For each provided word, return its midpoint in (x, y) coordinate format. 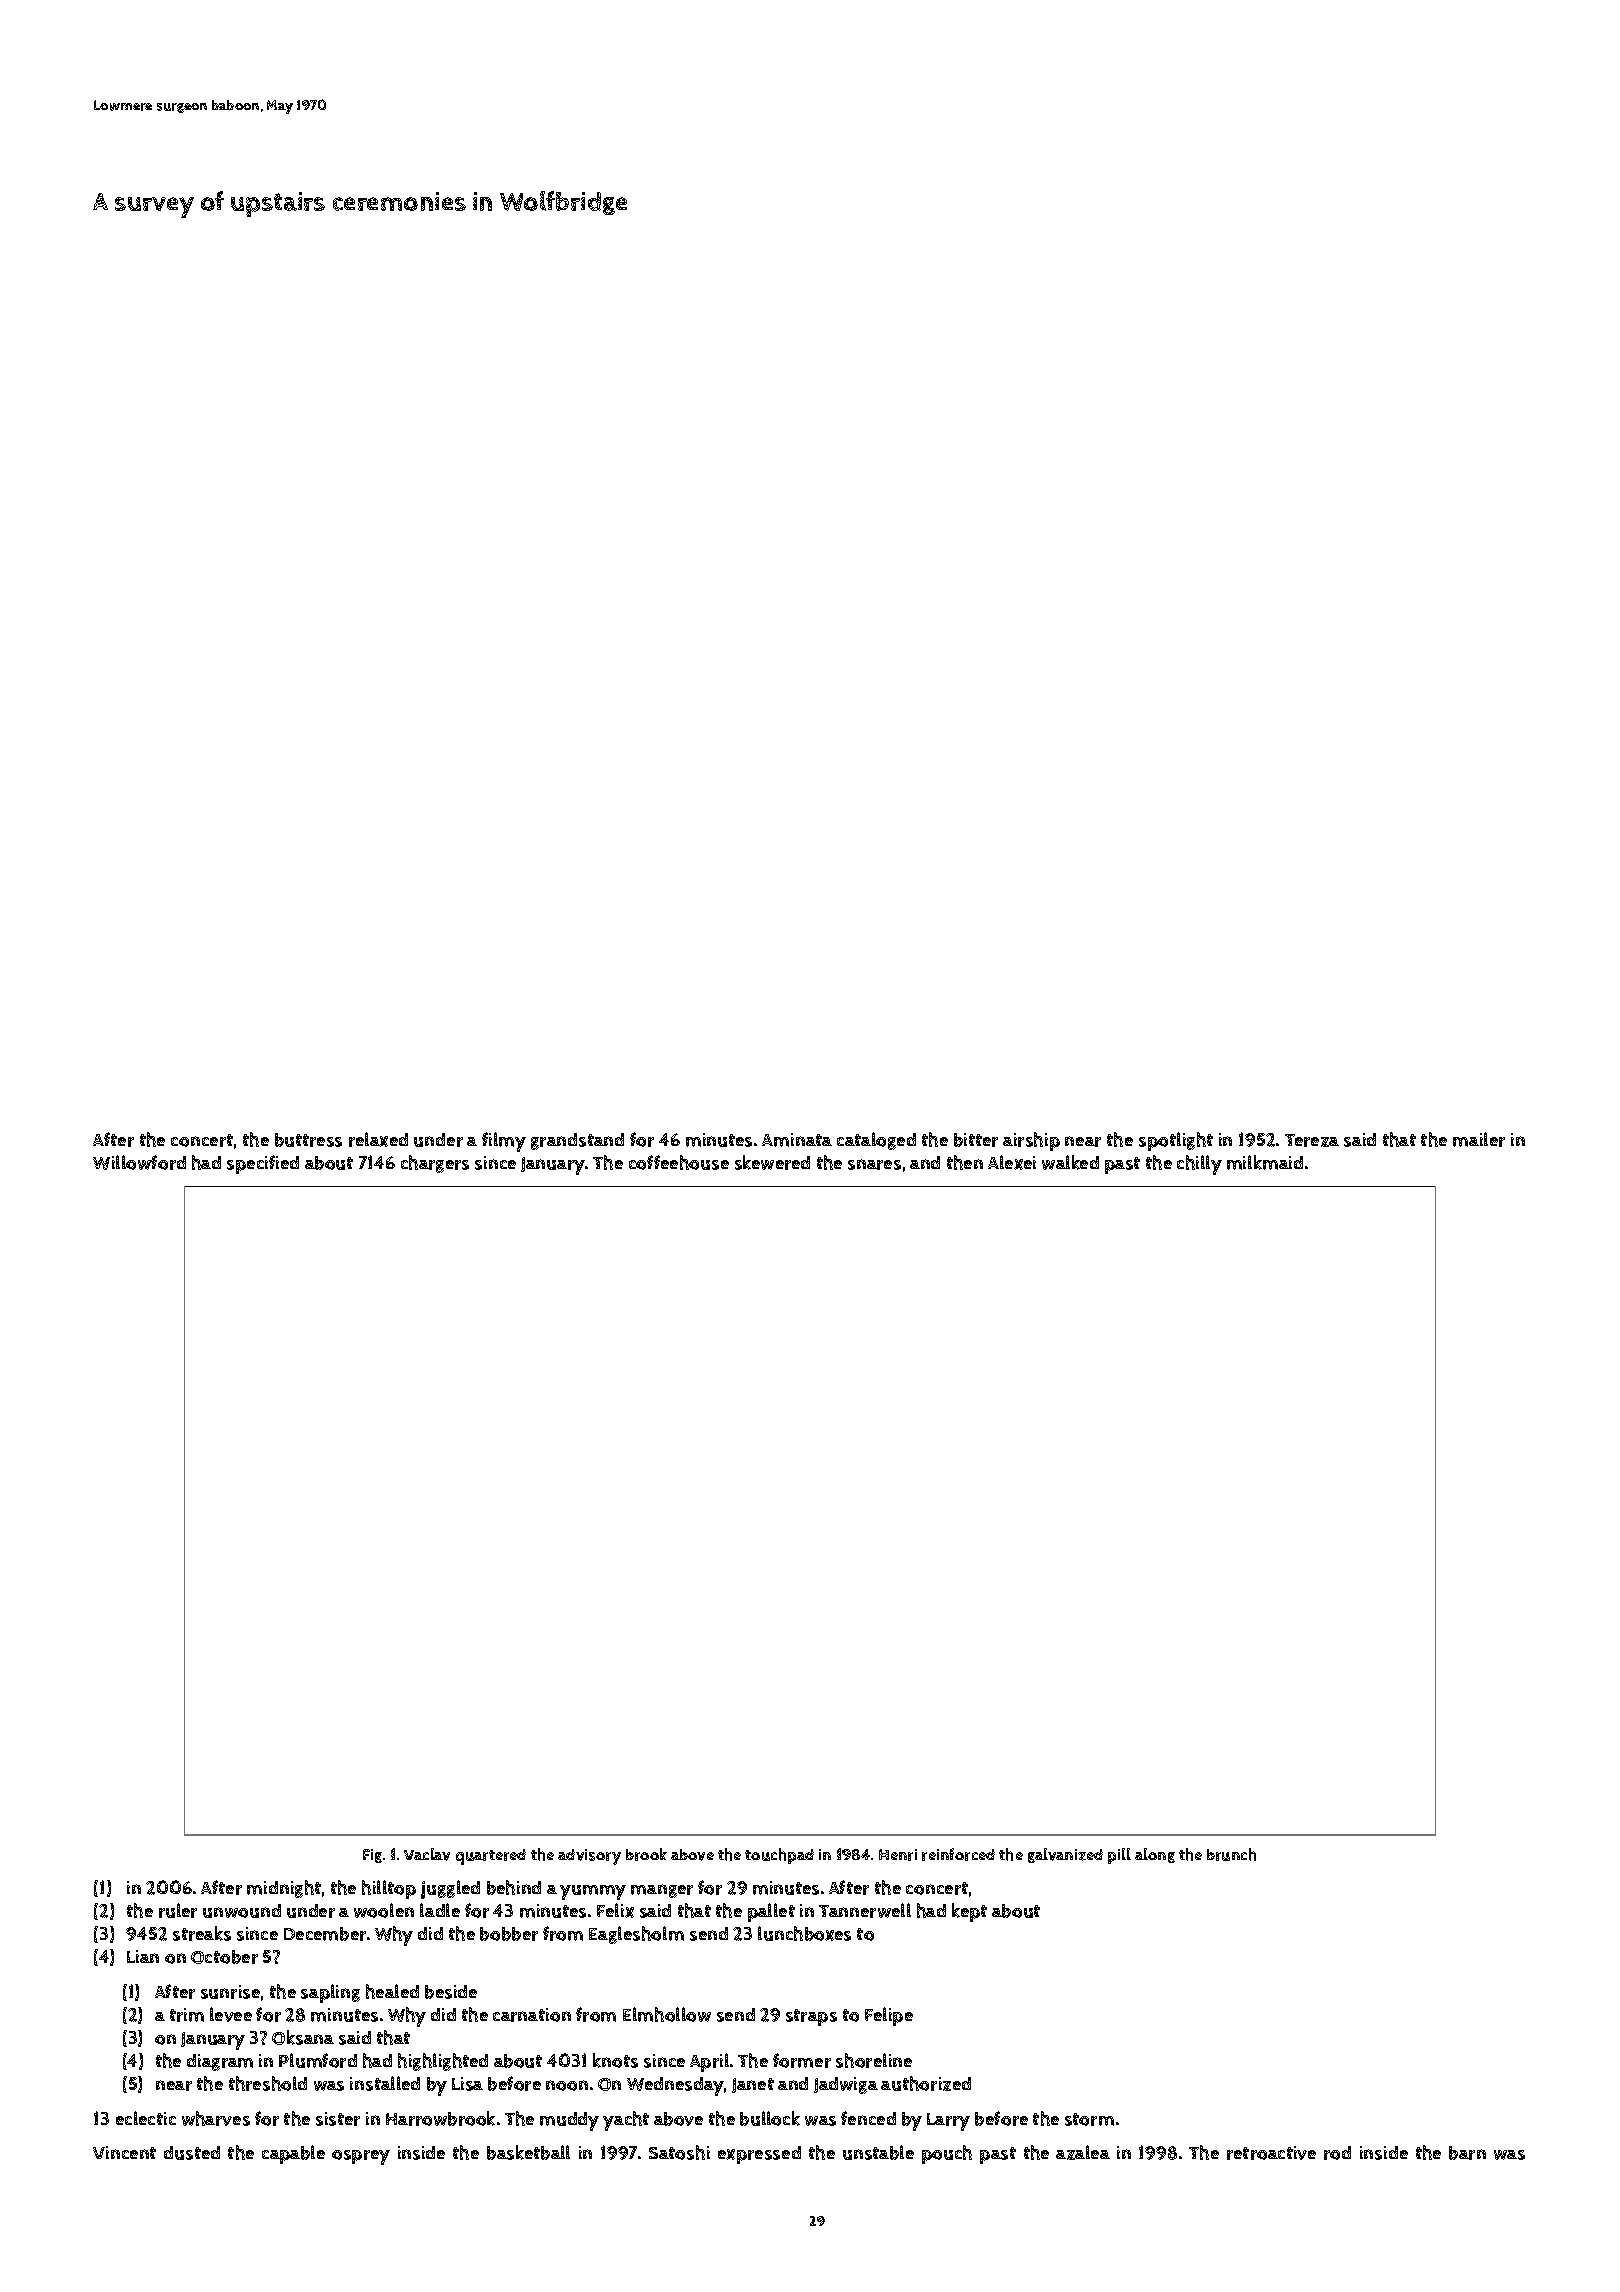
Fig (372, 1856)
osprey (361, 2157)
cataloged (876, 1141)
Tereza (1312, 1140)
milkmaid (1265, 1162)
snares (874, 1164)
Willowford (139, 1162)
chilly (1199, 1165)
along (1155, 1855)
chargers (435, 1164)
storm (1089, 2119)
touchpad (779, 1856)
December (325, 1934)
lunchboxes (804, 1933)
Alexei (1012, 1162)
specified (263, 1164)
